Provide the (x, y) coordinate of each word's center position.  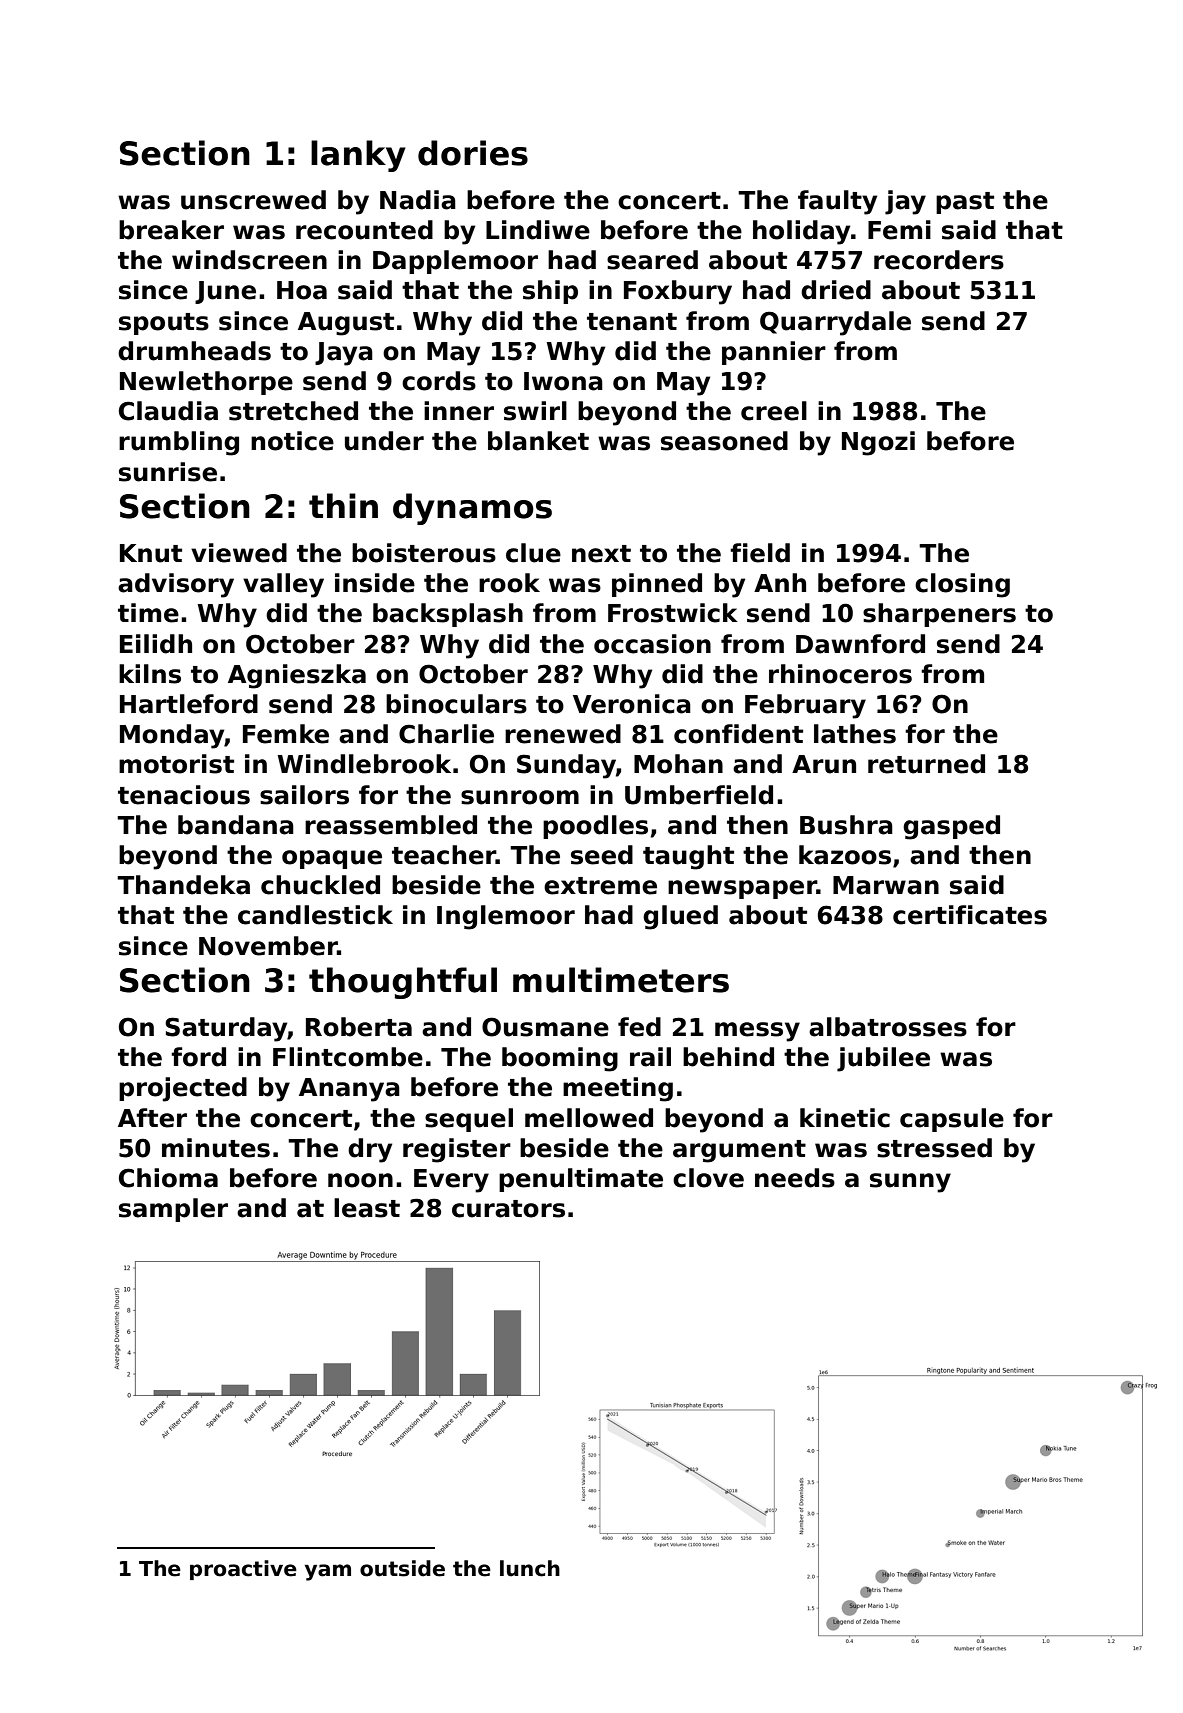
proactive (243, 1570)
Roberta (359, 1027)
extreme (600, 886)
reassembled (391, 825)
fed (639, 1027)
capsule (952, 1120)
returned (926, 764)
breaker (171, 230)
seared (652, 260)
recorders (939, 260)
